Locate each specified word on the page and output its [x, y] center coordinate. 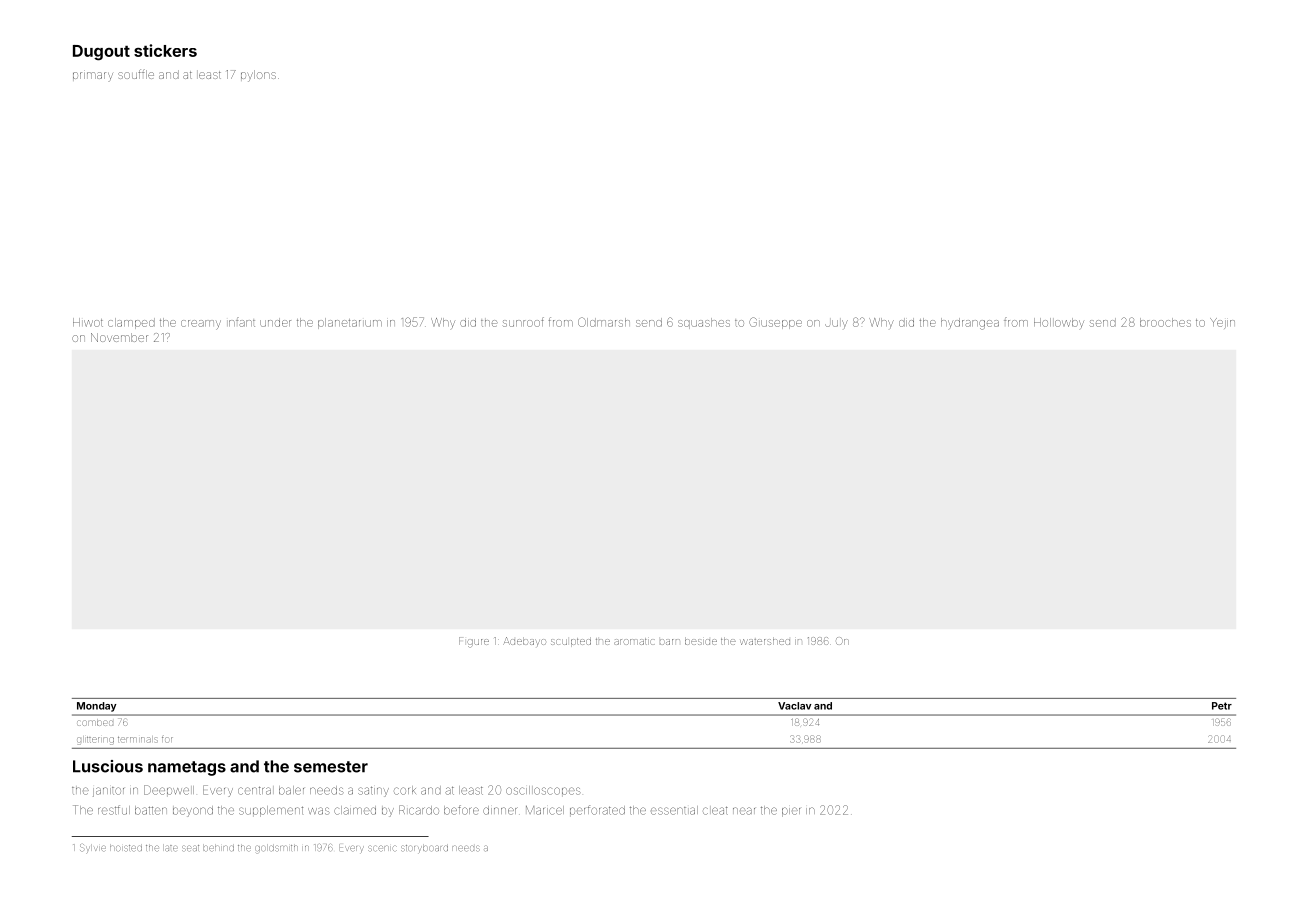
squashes [704, 323]
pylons [258, 76]
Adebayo [524, 641]
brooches [1165, 322]
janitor [108, 792]
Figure [474, 642]
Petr [1222, 706]
